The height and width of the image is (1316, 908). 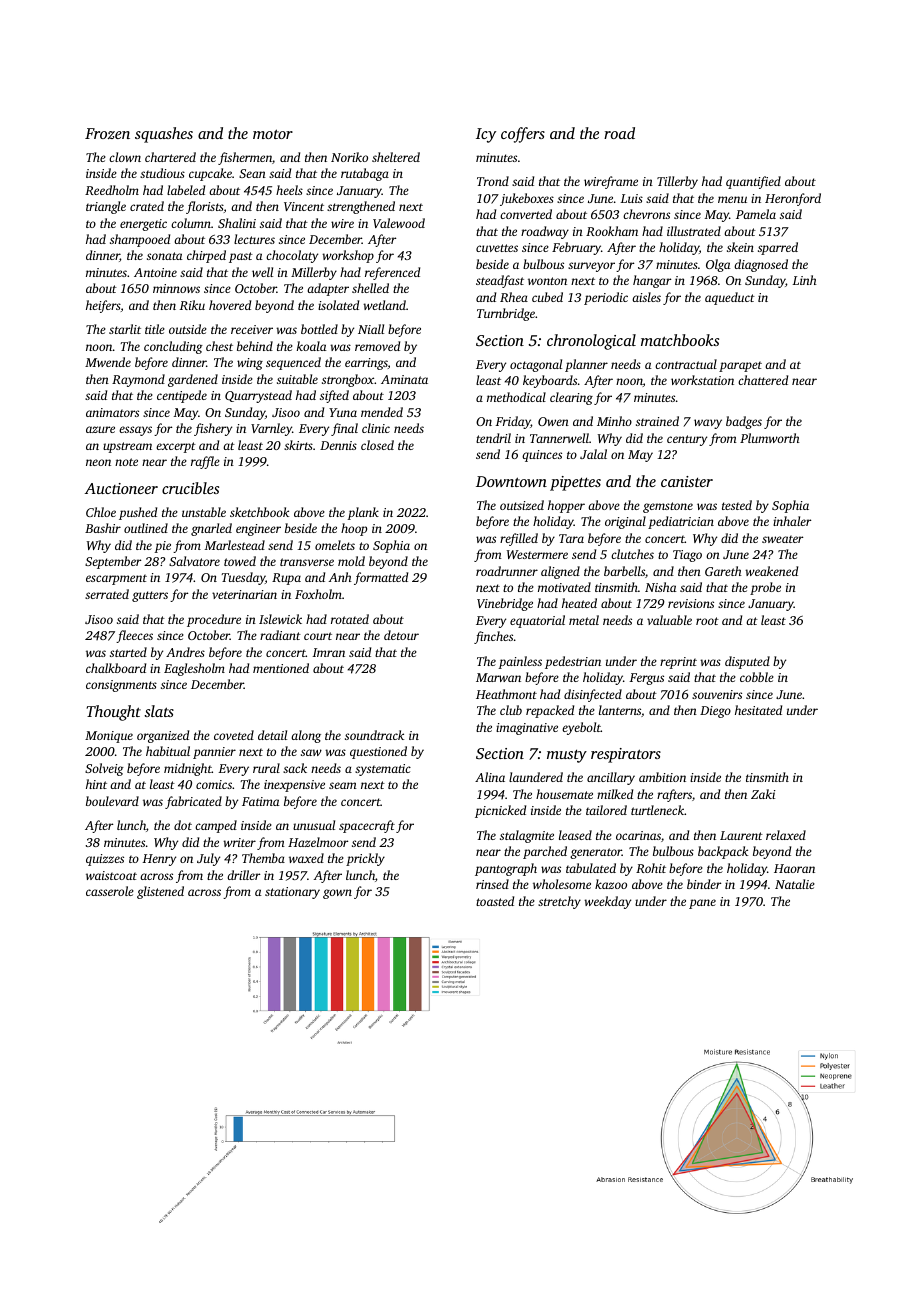 What do you see at coordinates (396, 157) in the image?
I see `sheltered` at bounding box center [396, 157].
